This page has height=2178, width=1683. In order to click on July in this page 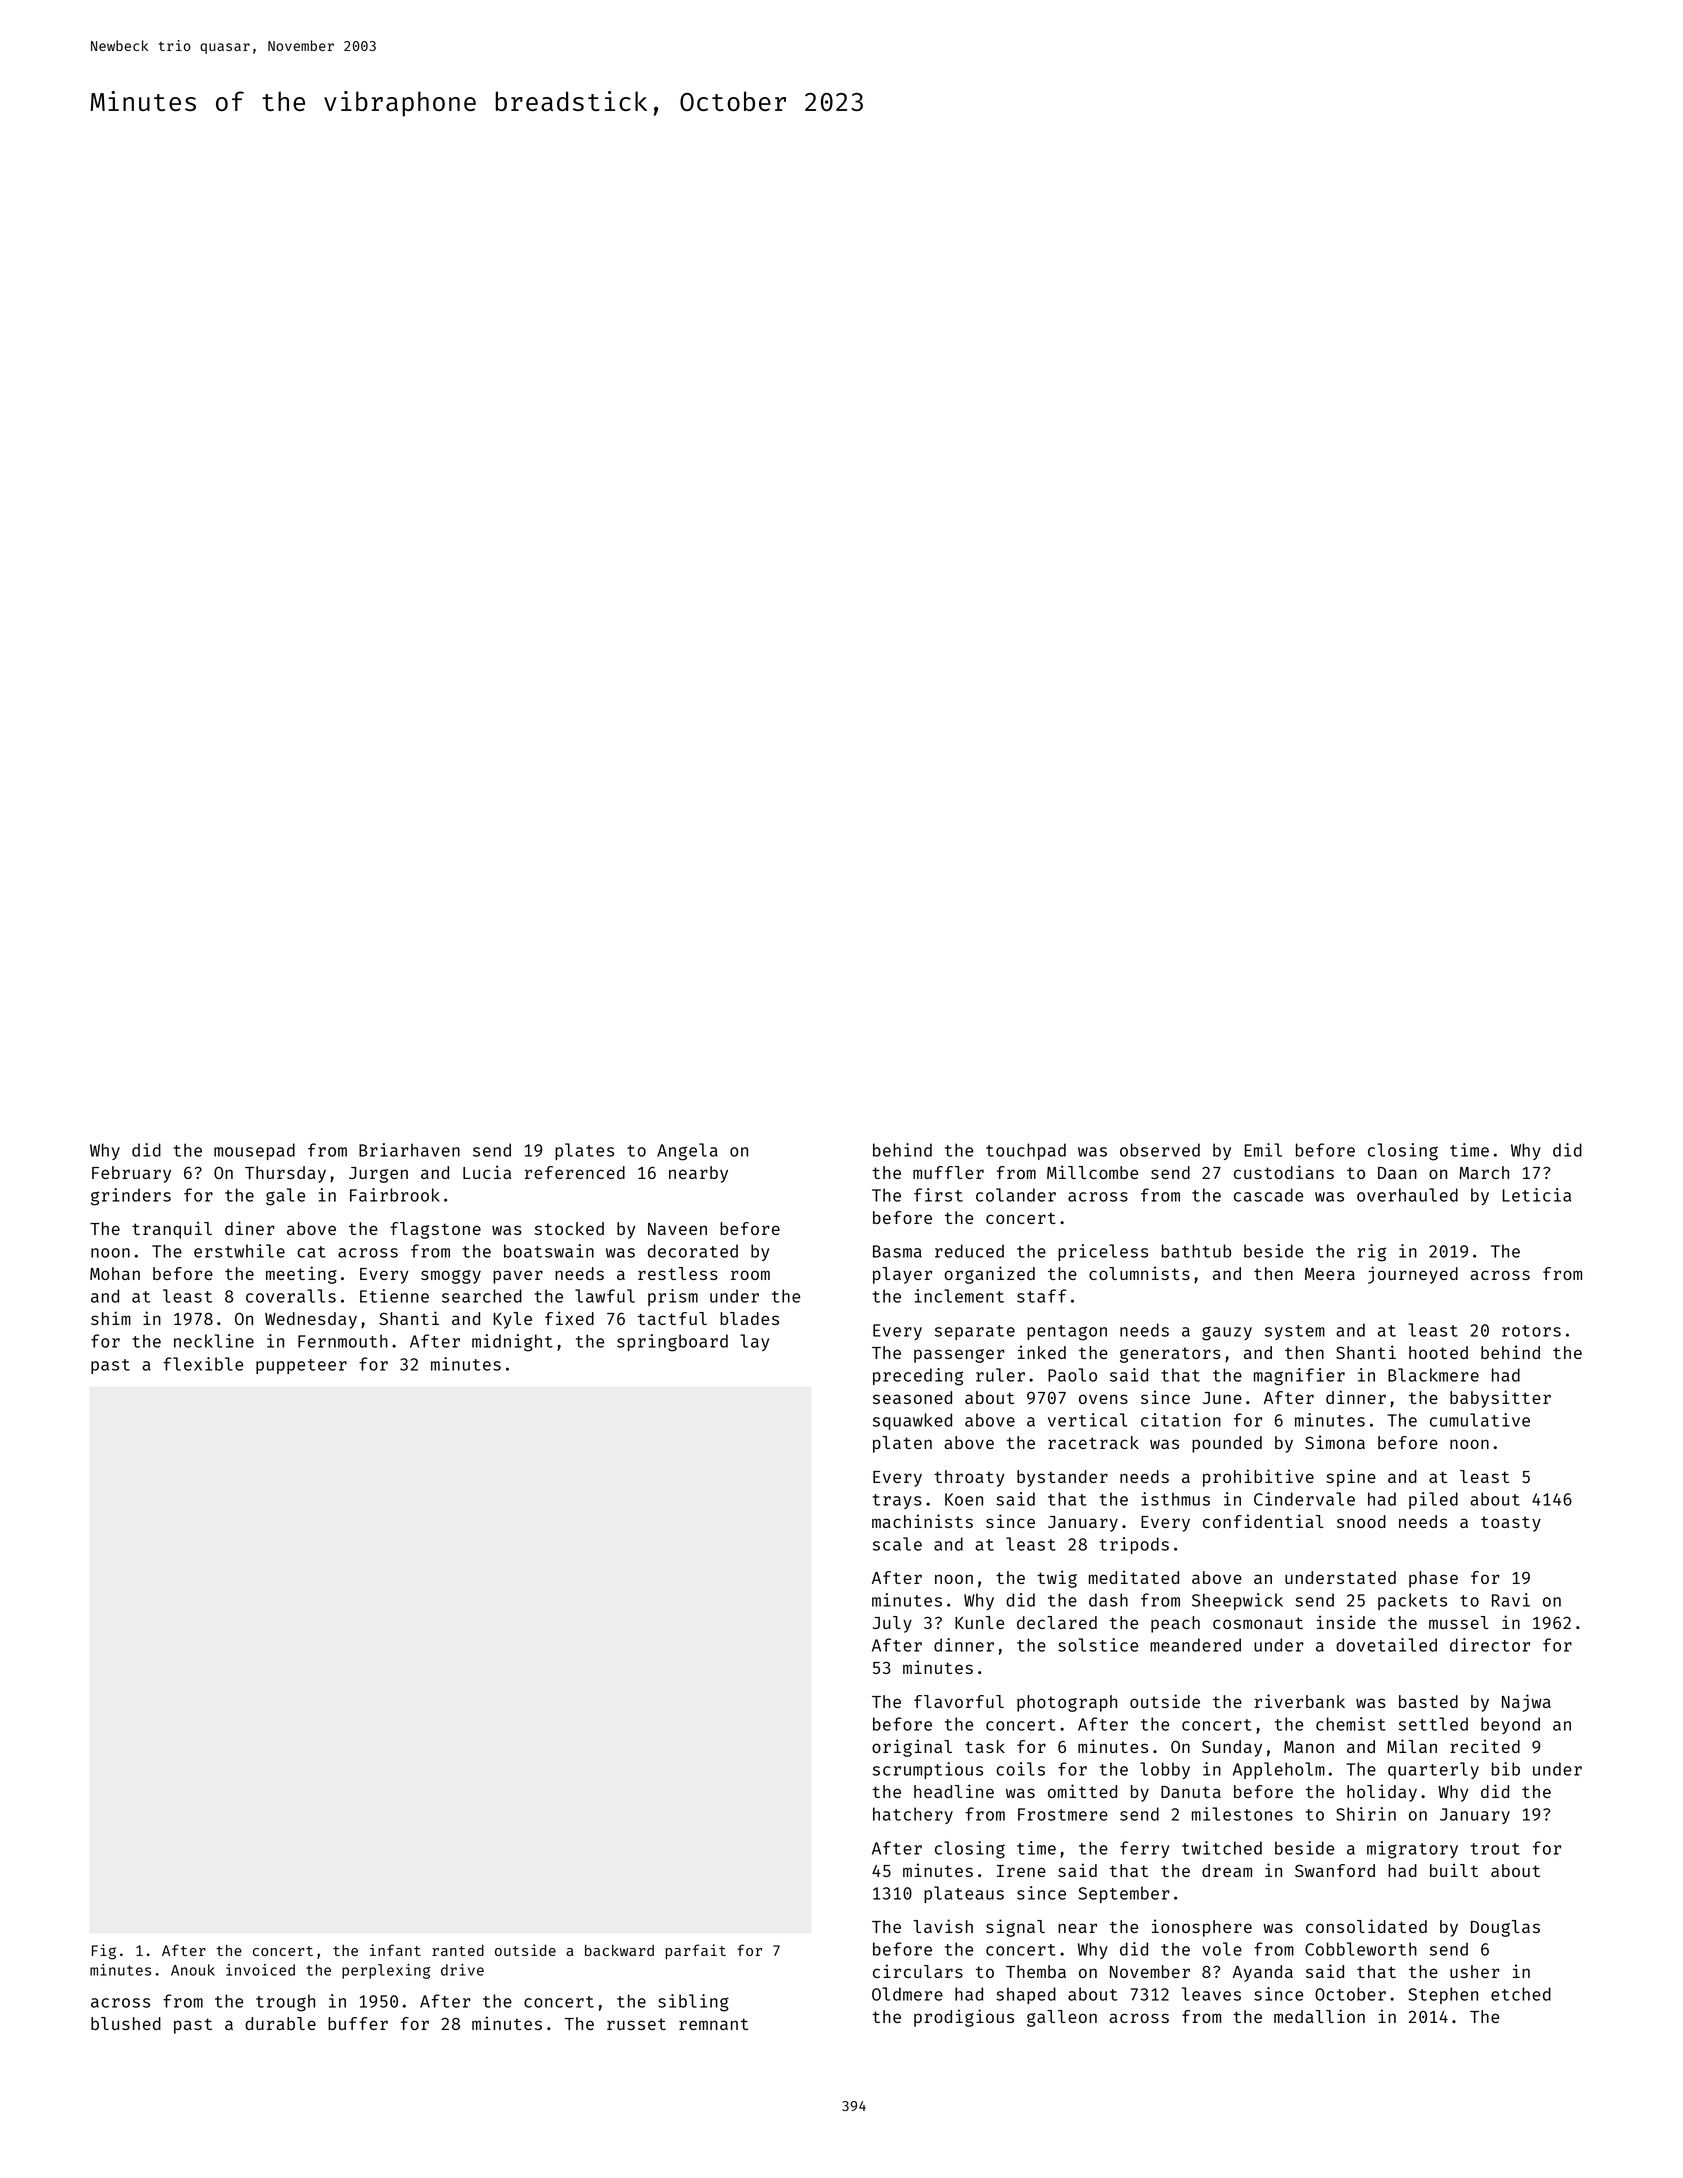, I will do `click(892, 1624)`.
